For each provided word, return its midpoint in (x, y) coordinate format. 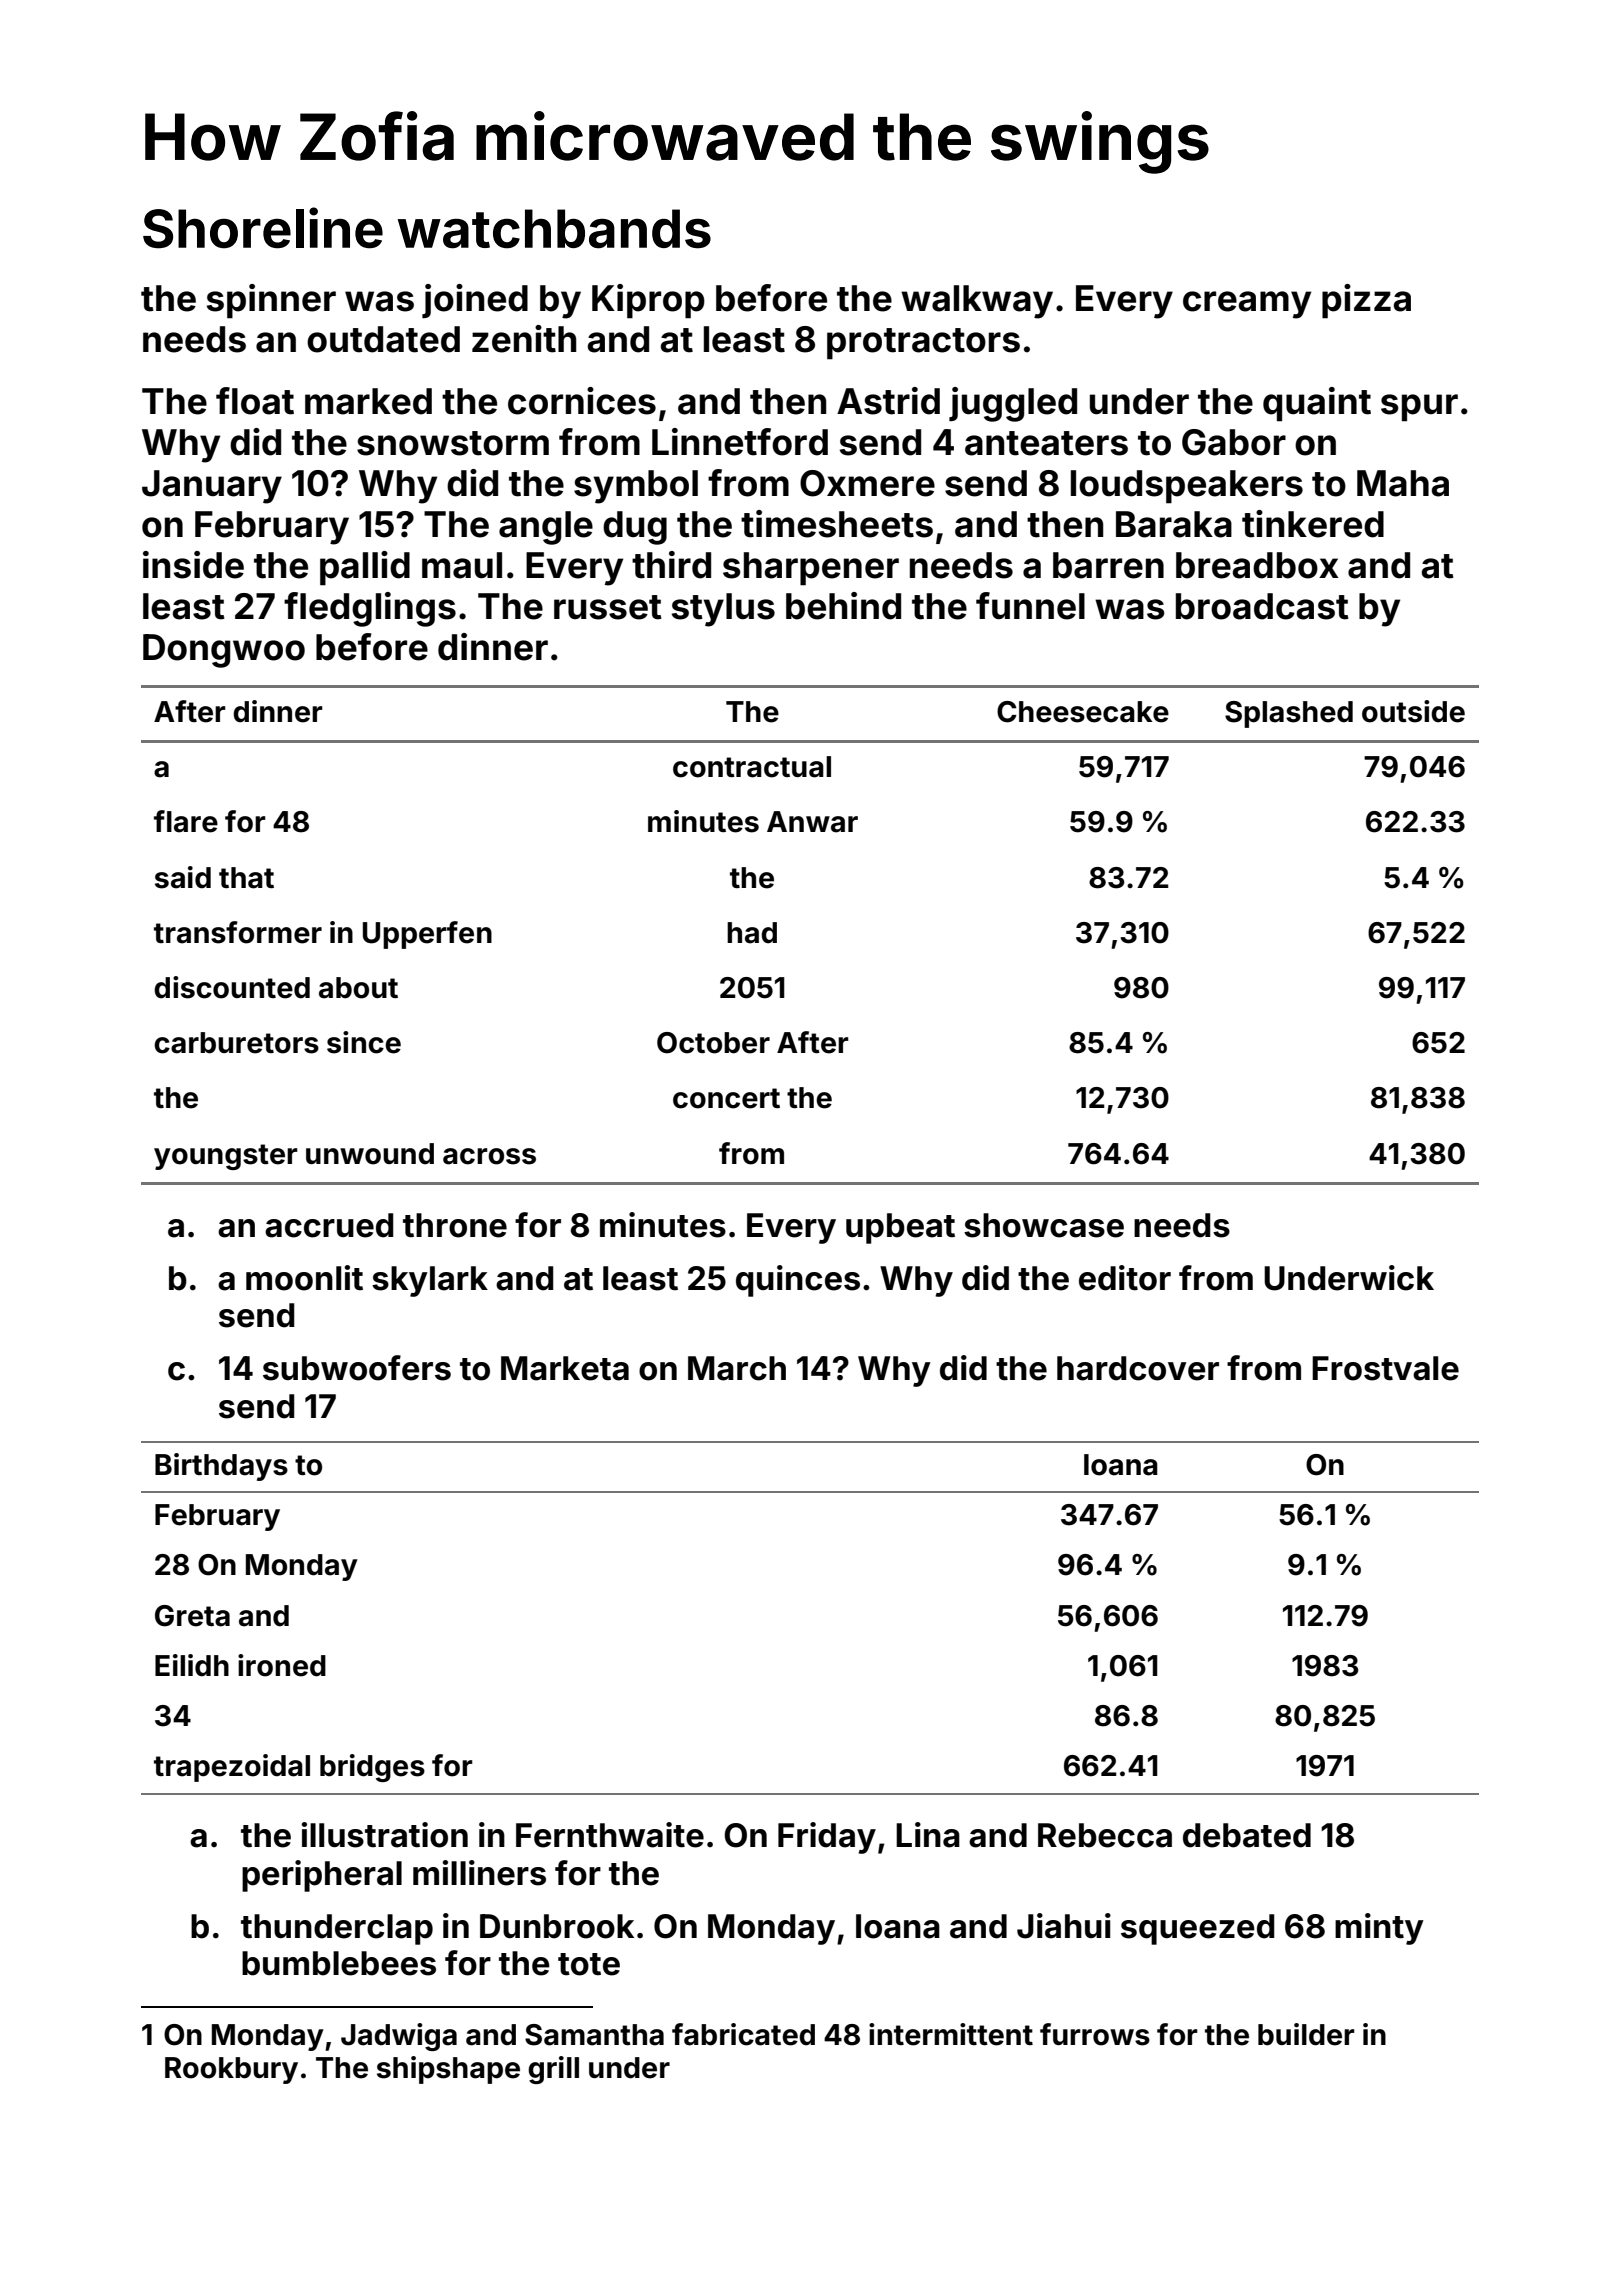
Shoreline (263, 228)
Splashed (1289, 714)
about (358, 988)
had (752, 933)
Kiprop (648, 301)
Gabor (1234, 442)
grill (553, 2070)
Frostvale (1385, 1368)
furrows (1095, 2034)
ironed (282, 1665)
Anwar (812, 822)
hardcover (1138, 1368)
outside (1413, 711)
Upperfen (427, 935)
